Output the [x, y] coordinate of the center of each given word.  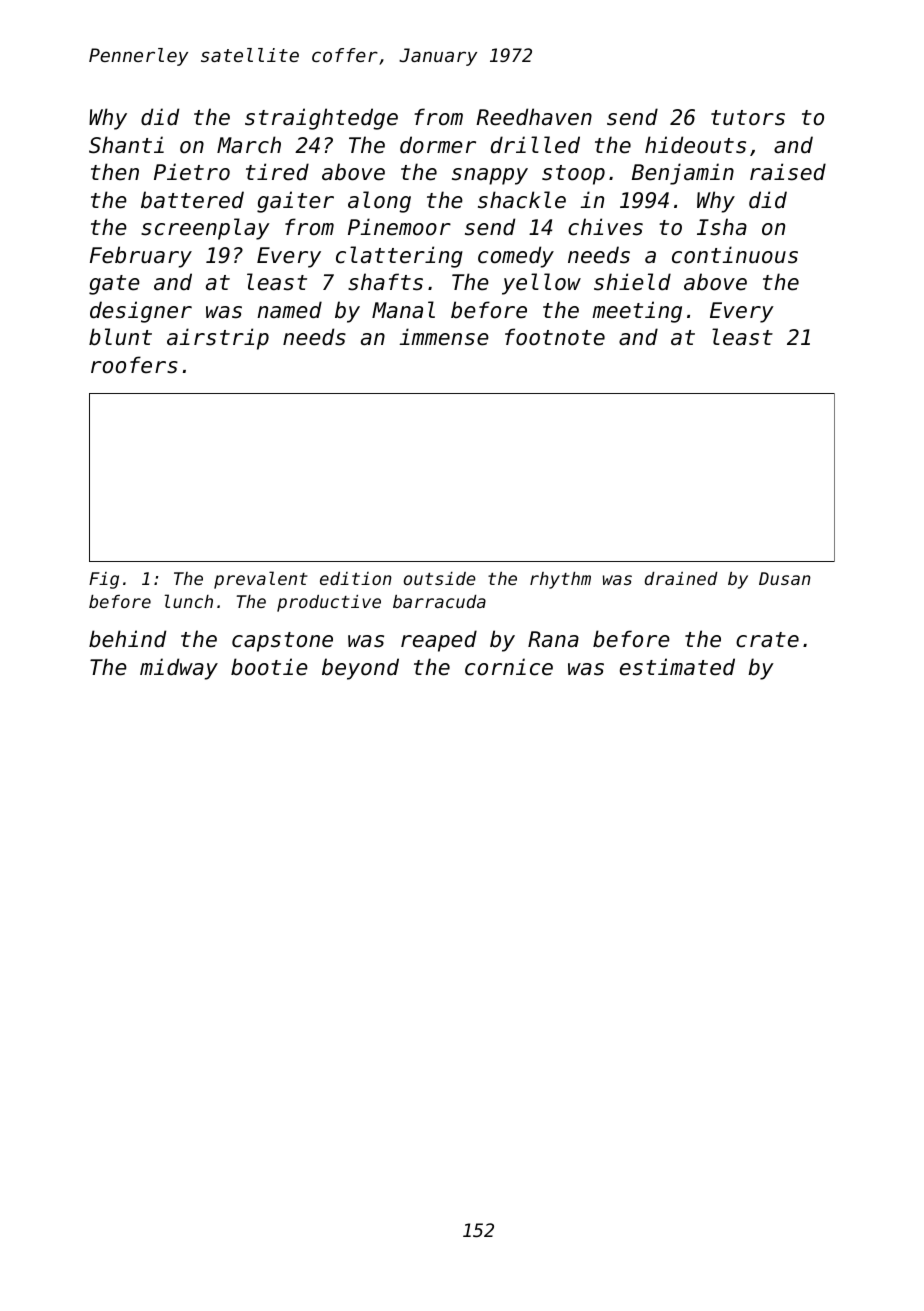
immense [444, 337]
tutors [748, 118]
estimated [677, 667]
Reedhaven [534, 117]
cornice [509, 667]
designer [141, 312]
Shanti [126, 145]
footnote [555, 337]
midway [179, 669]
